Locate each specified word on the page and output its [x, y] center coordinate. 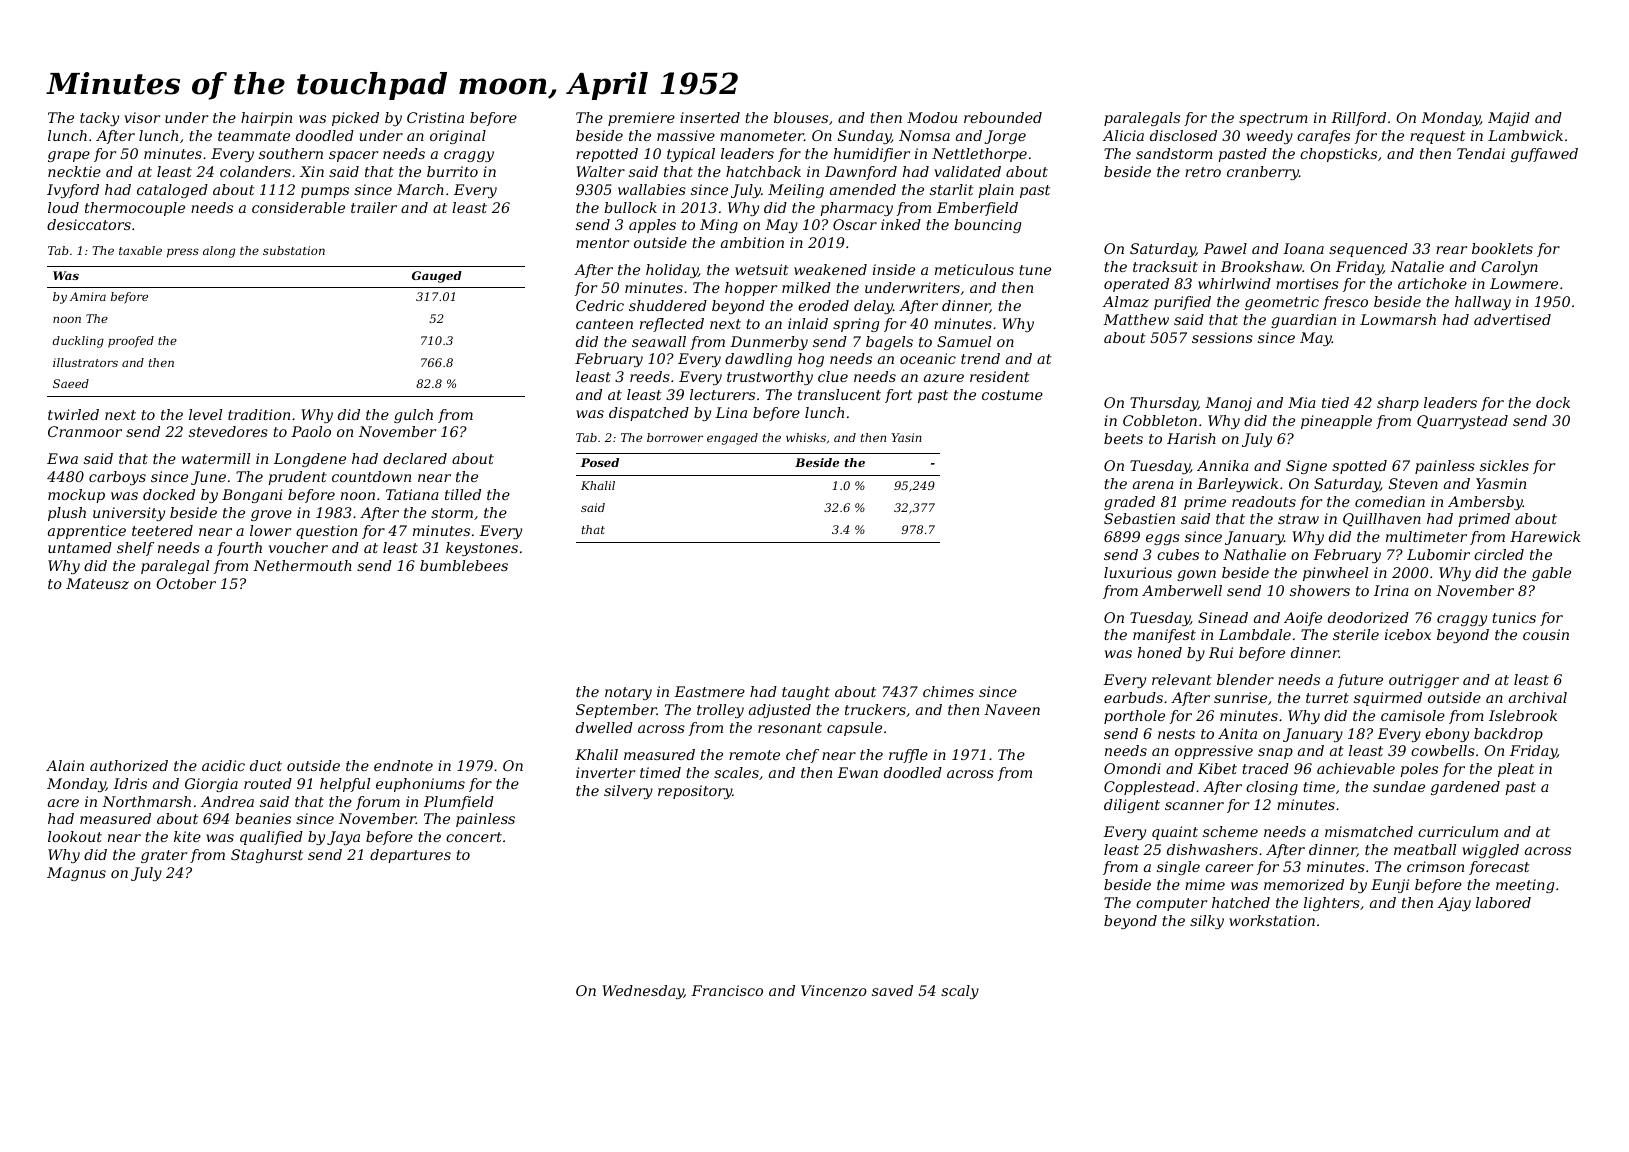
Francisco [727, 990]
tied [1335, 402]
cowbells [1443, 750]
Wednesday [643, 992]
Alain [65, 765]
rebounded [1003, 117]
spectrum [1273, 119]
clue [833, 376]
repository [695, 792]
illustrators [85, 362]
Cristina [435, 117]
